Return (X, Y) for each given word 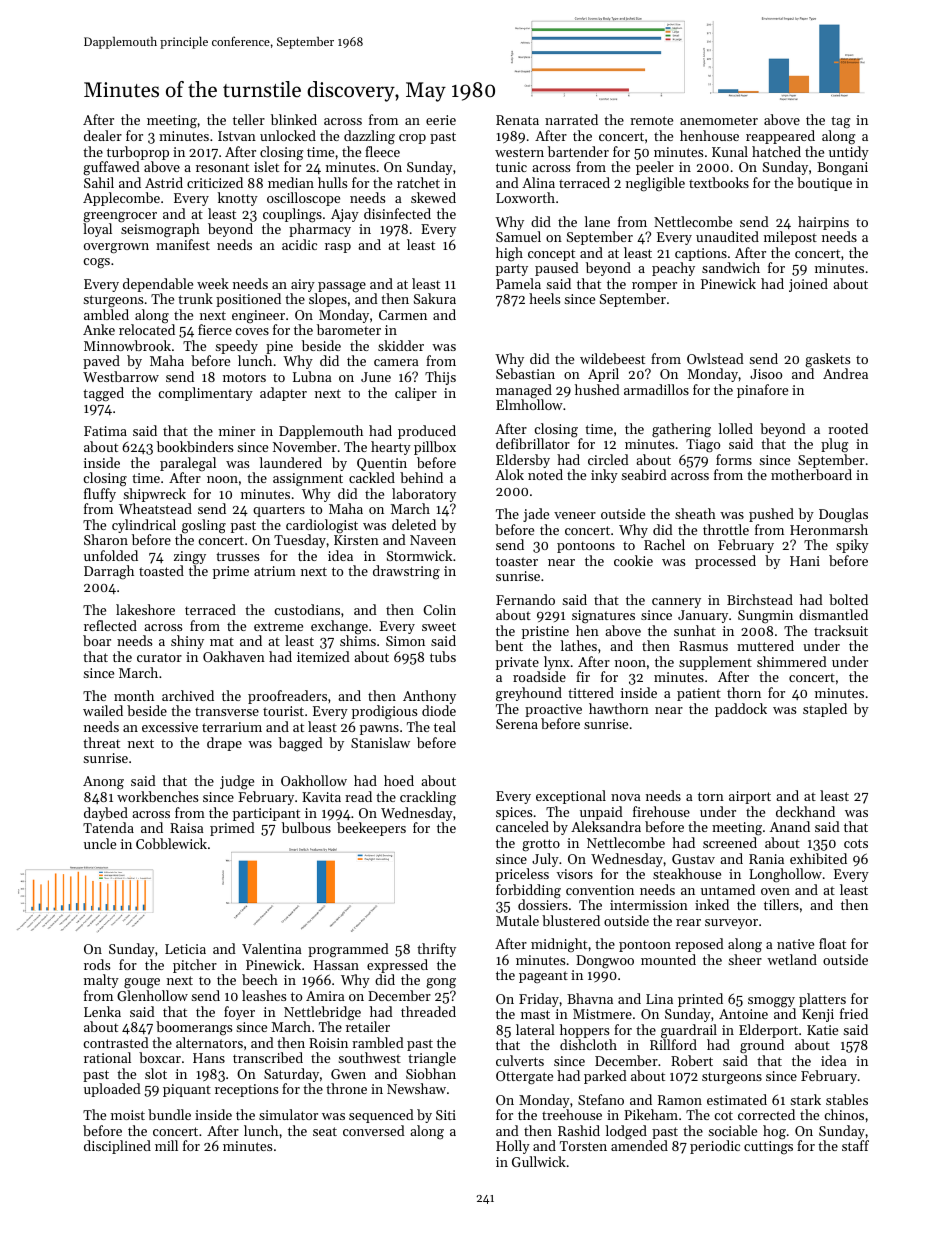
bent (509, 645)
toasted (161, 570)
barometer (349, 329)
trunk (195, 298)
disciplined (117, 1147)
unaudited (727, 236)
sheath (695, 513)
